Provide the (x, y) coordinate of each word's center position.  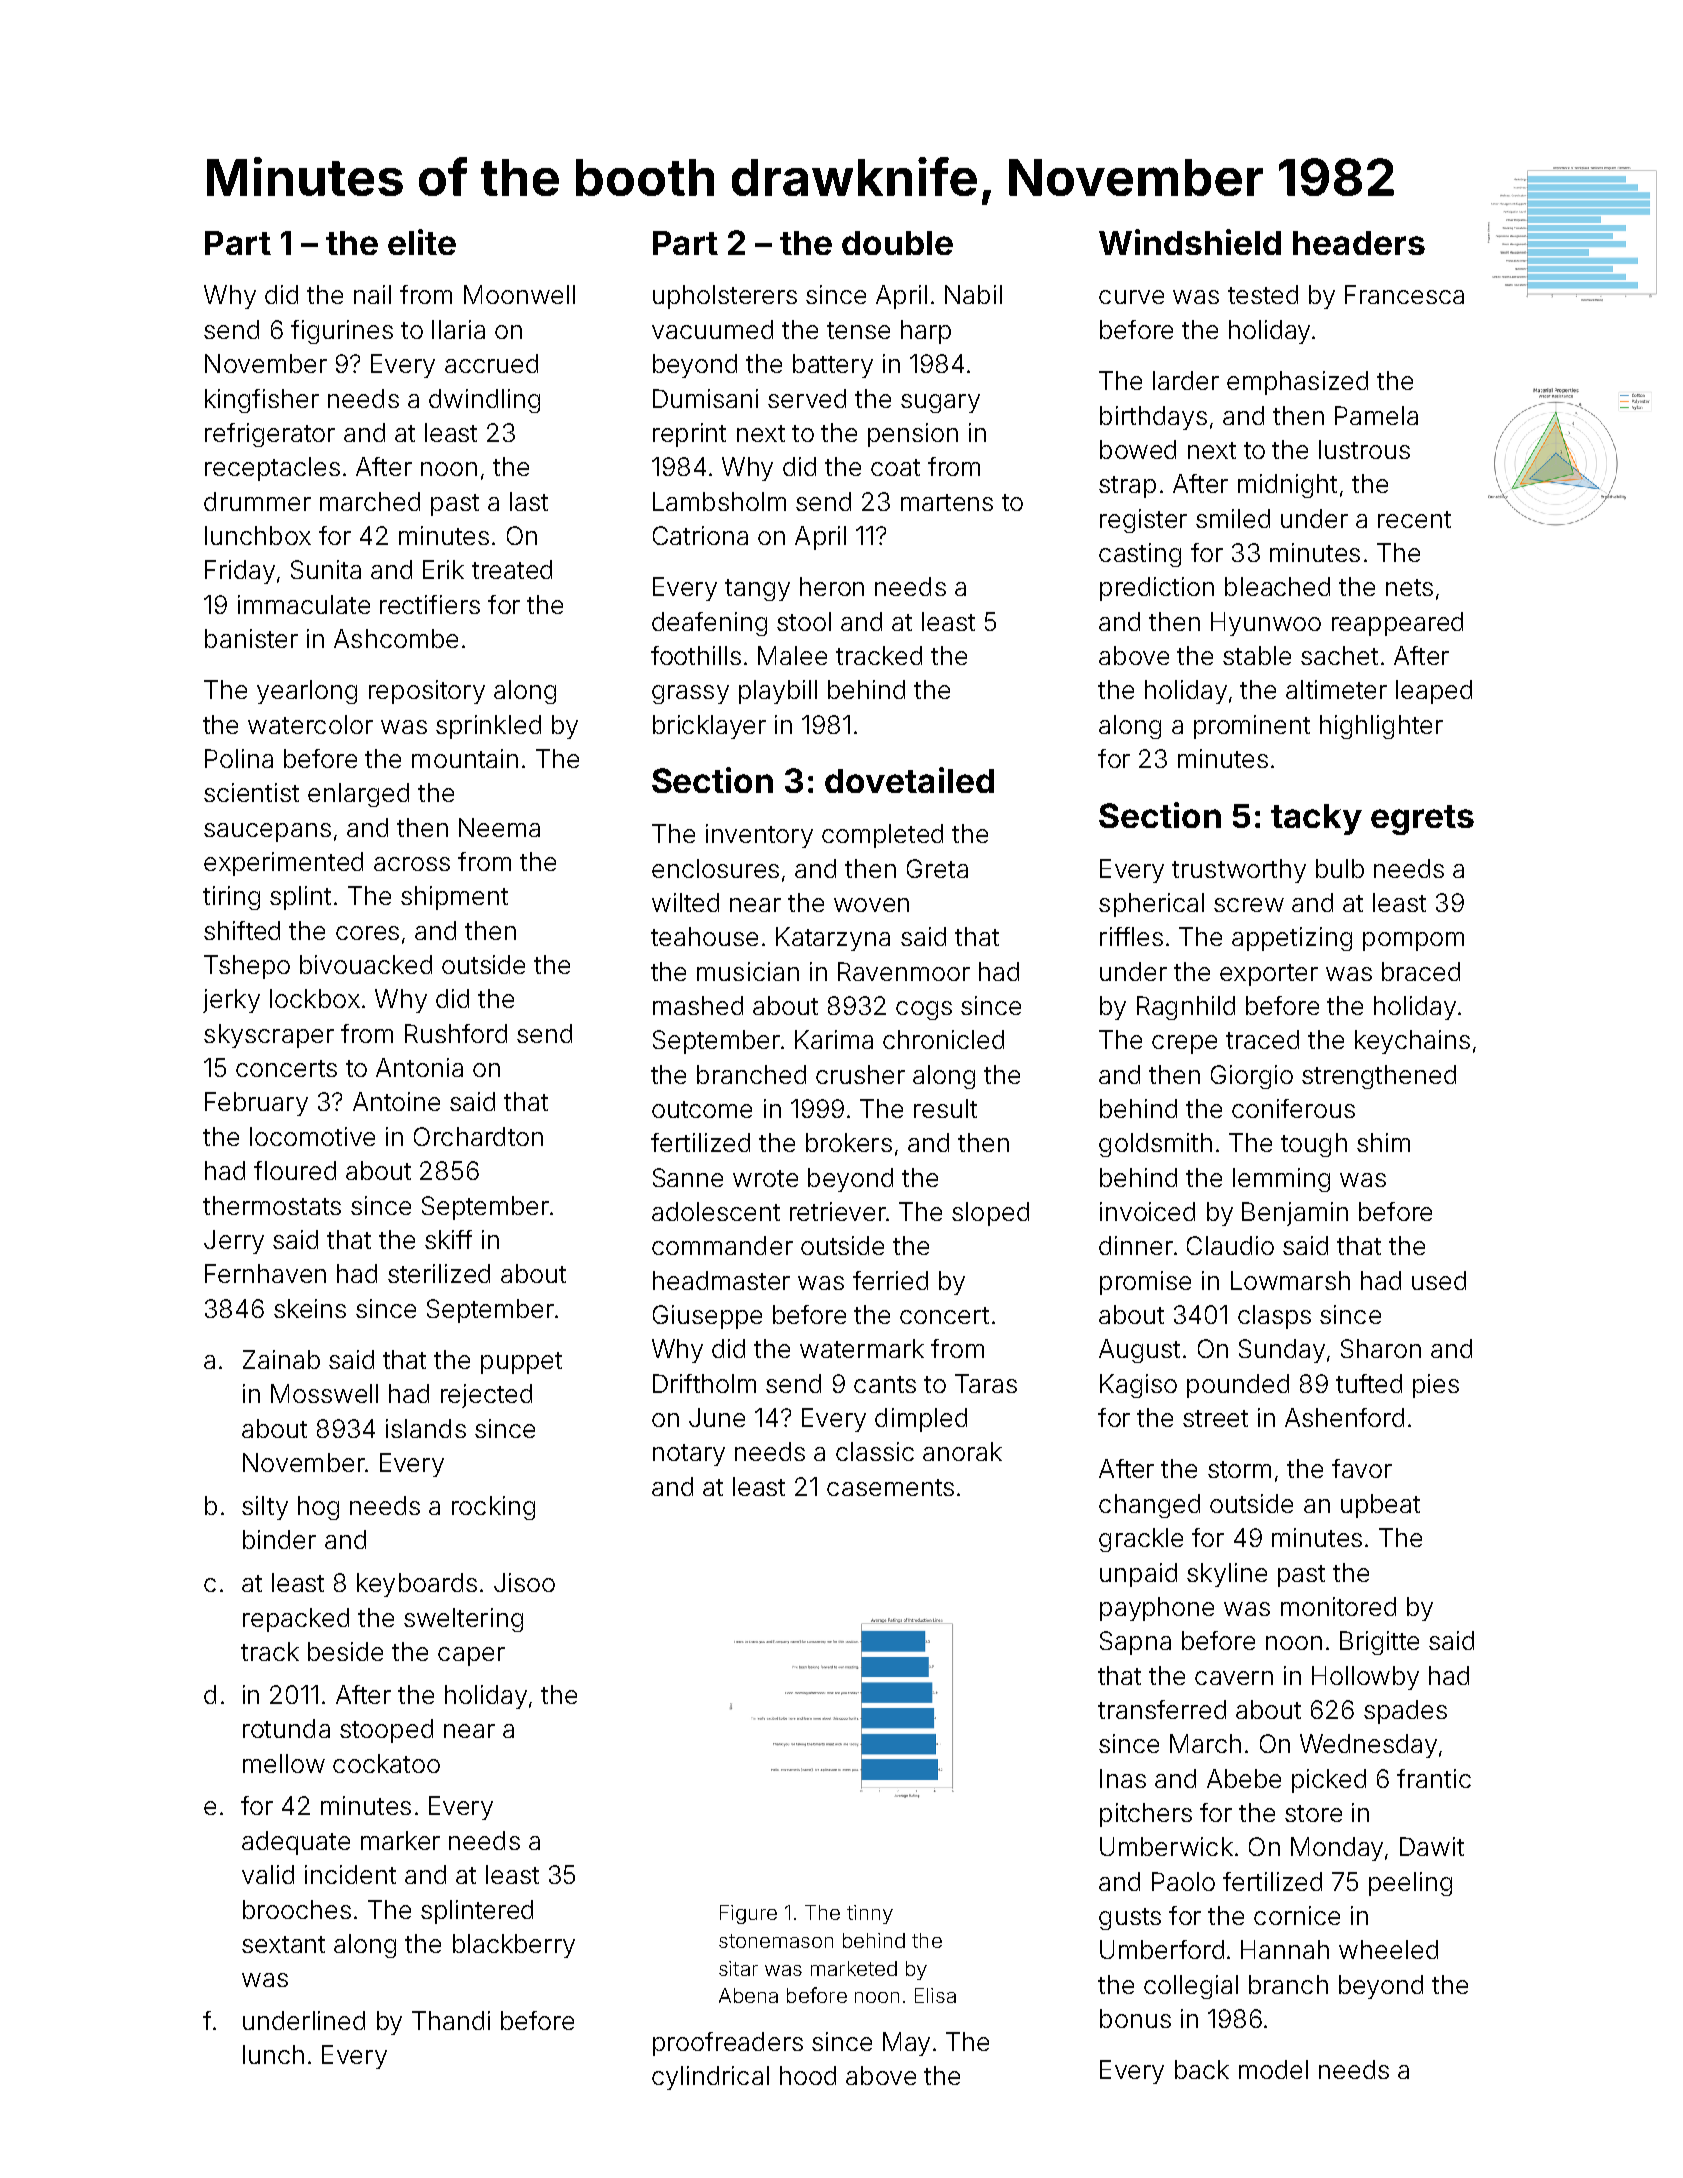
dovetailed (909, 780)
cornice (1297, 1915)
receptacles (272, 469)
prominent (1252, 727)
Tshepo (247, 967)
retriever (838, 1211)
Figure (748, 1914)
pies (1436, 1386)
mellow (284, 1763)
